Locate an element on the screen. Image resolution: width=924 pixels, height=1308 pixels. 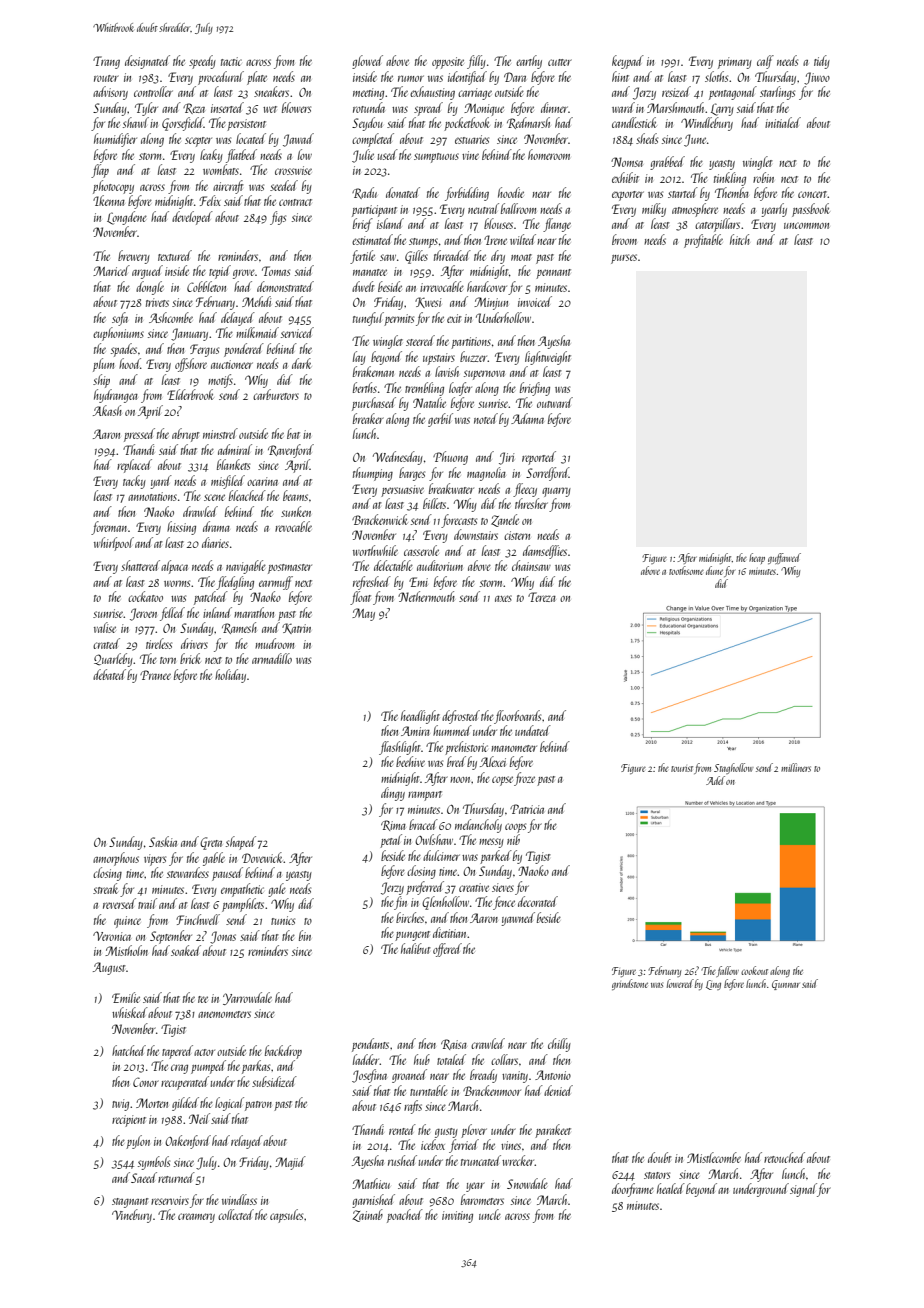
calf is located at coordinates (765, 62).
